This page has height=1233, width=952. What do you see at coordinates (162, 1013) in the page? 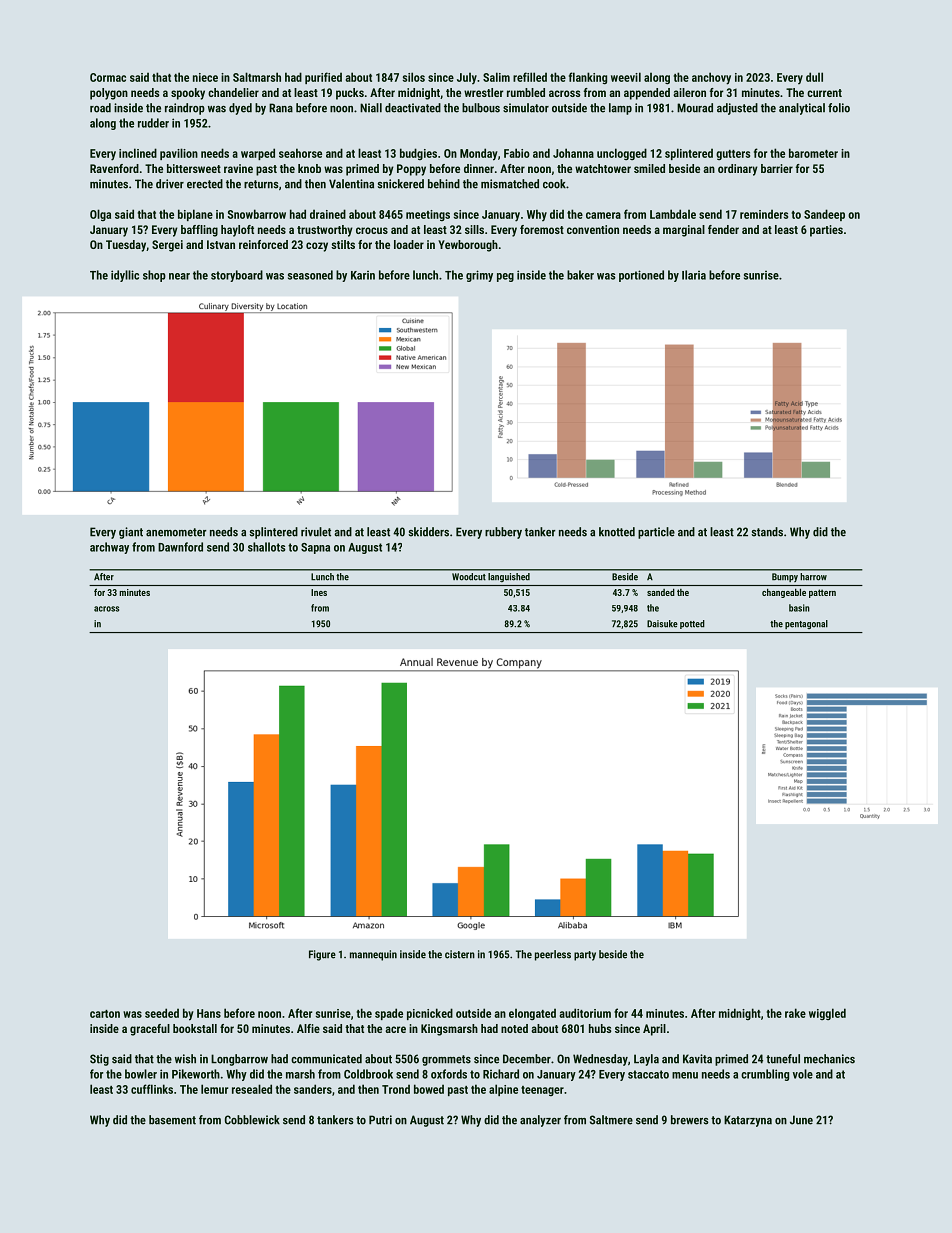
I see `seeded` at bounding box center [162, 1013].
